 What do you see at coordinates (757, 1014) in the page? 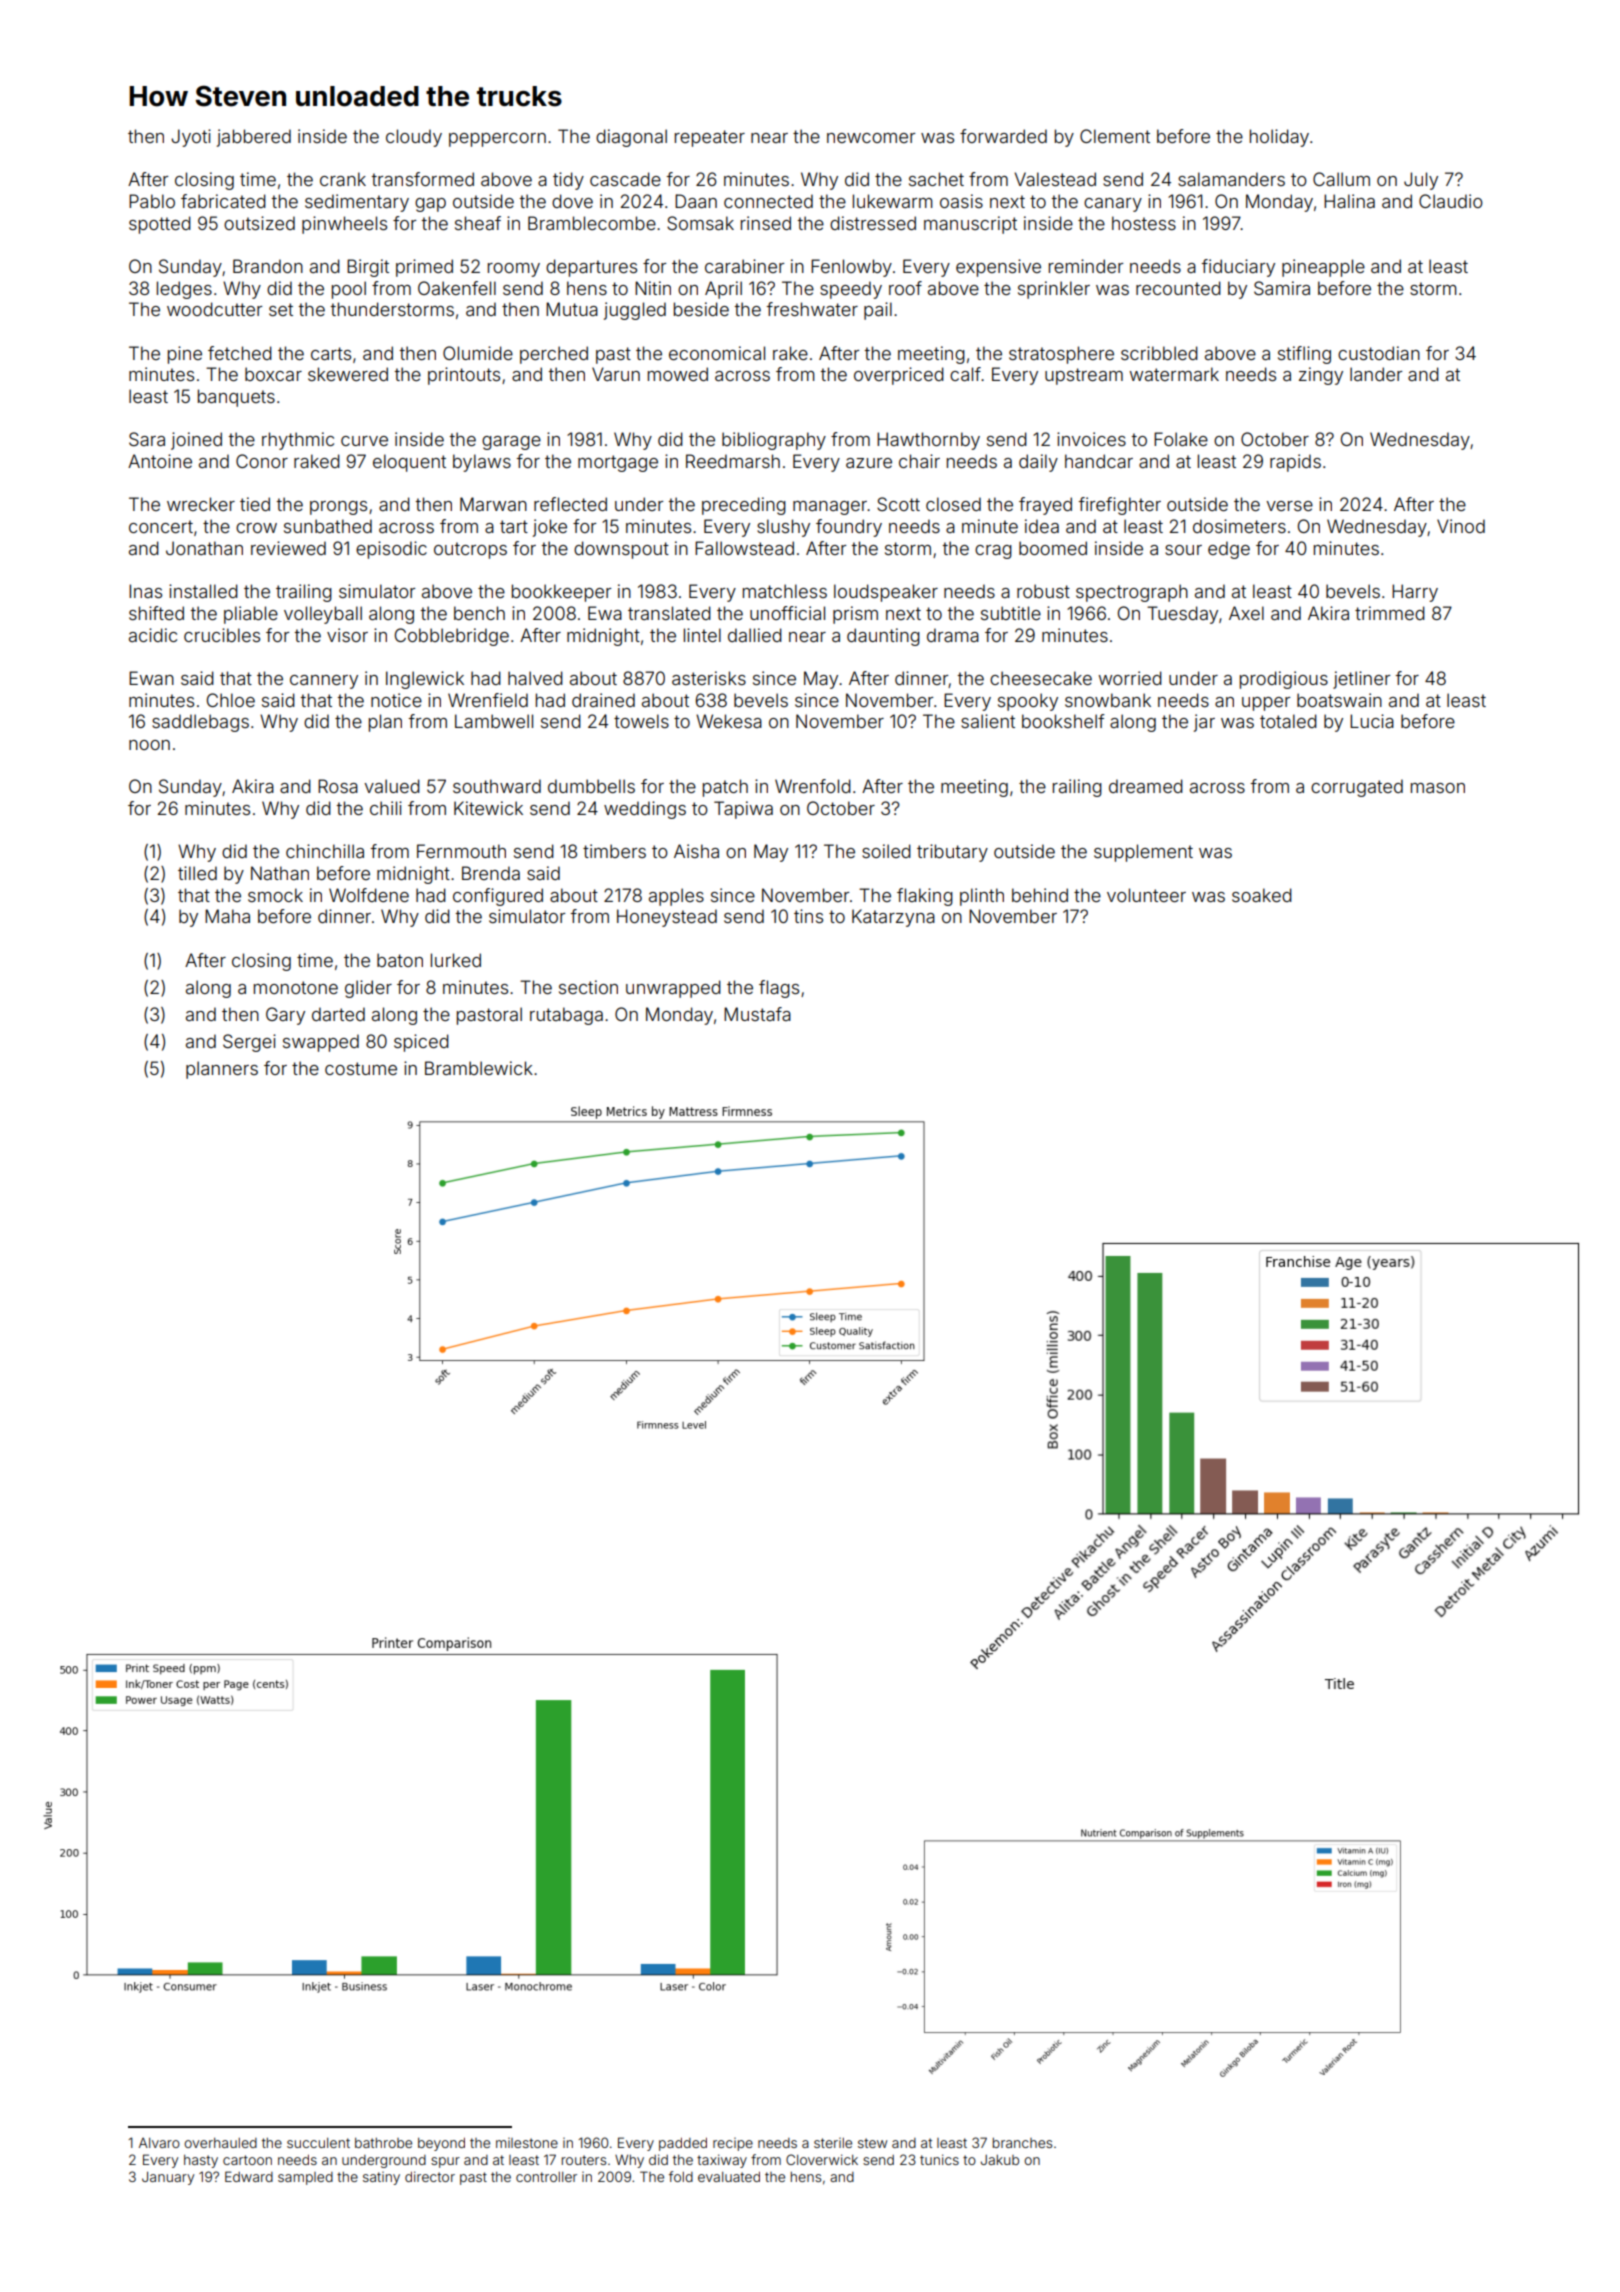
I see `Mustafa` at bounding box center [757, 1014].
